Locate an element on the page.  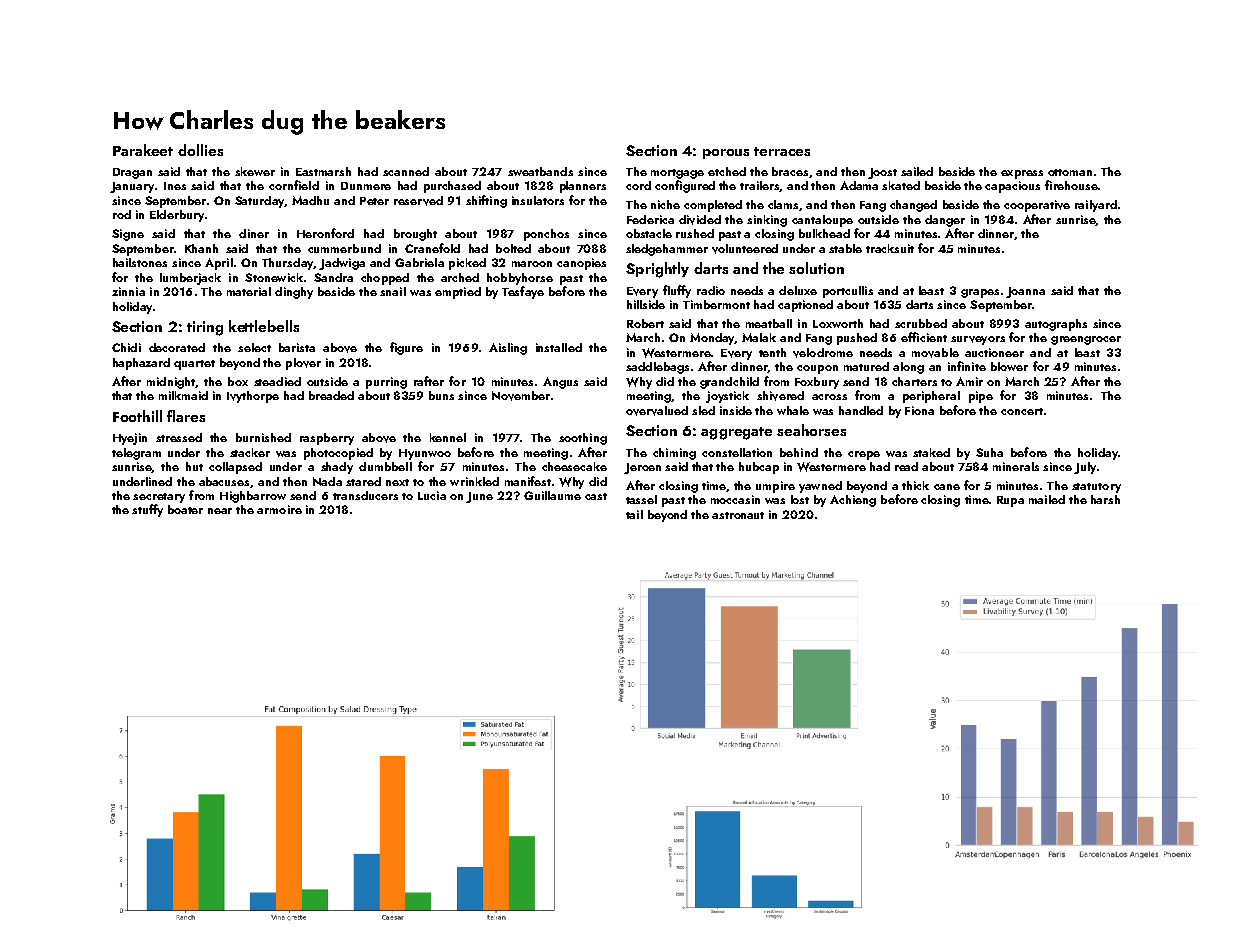
soothing is located at coordinates (583, 439).
